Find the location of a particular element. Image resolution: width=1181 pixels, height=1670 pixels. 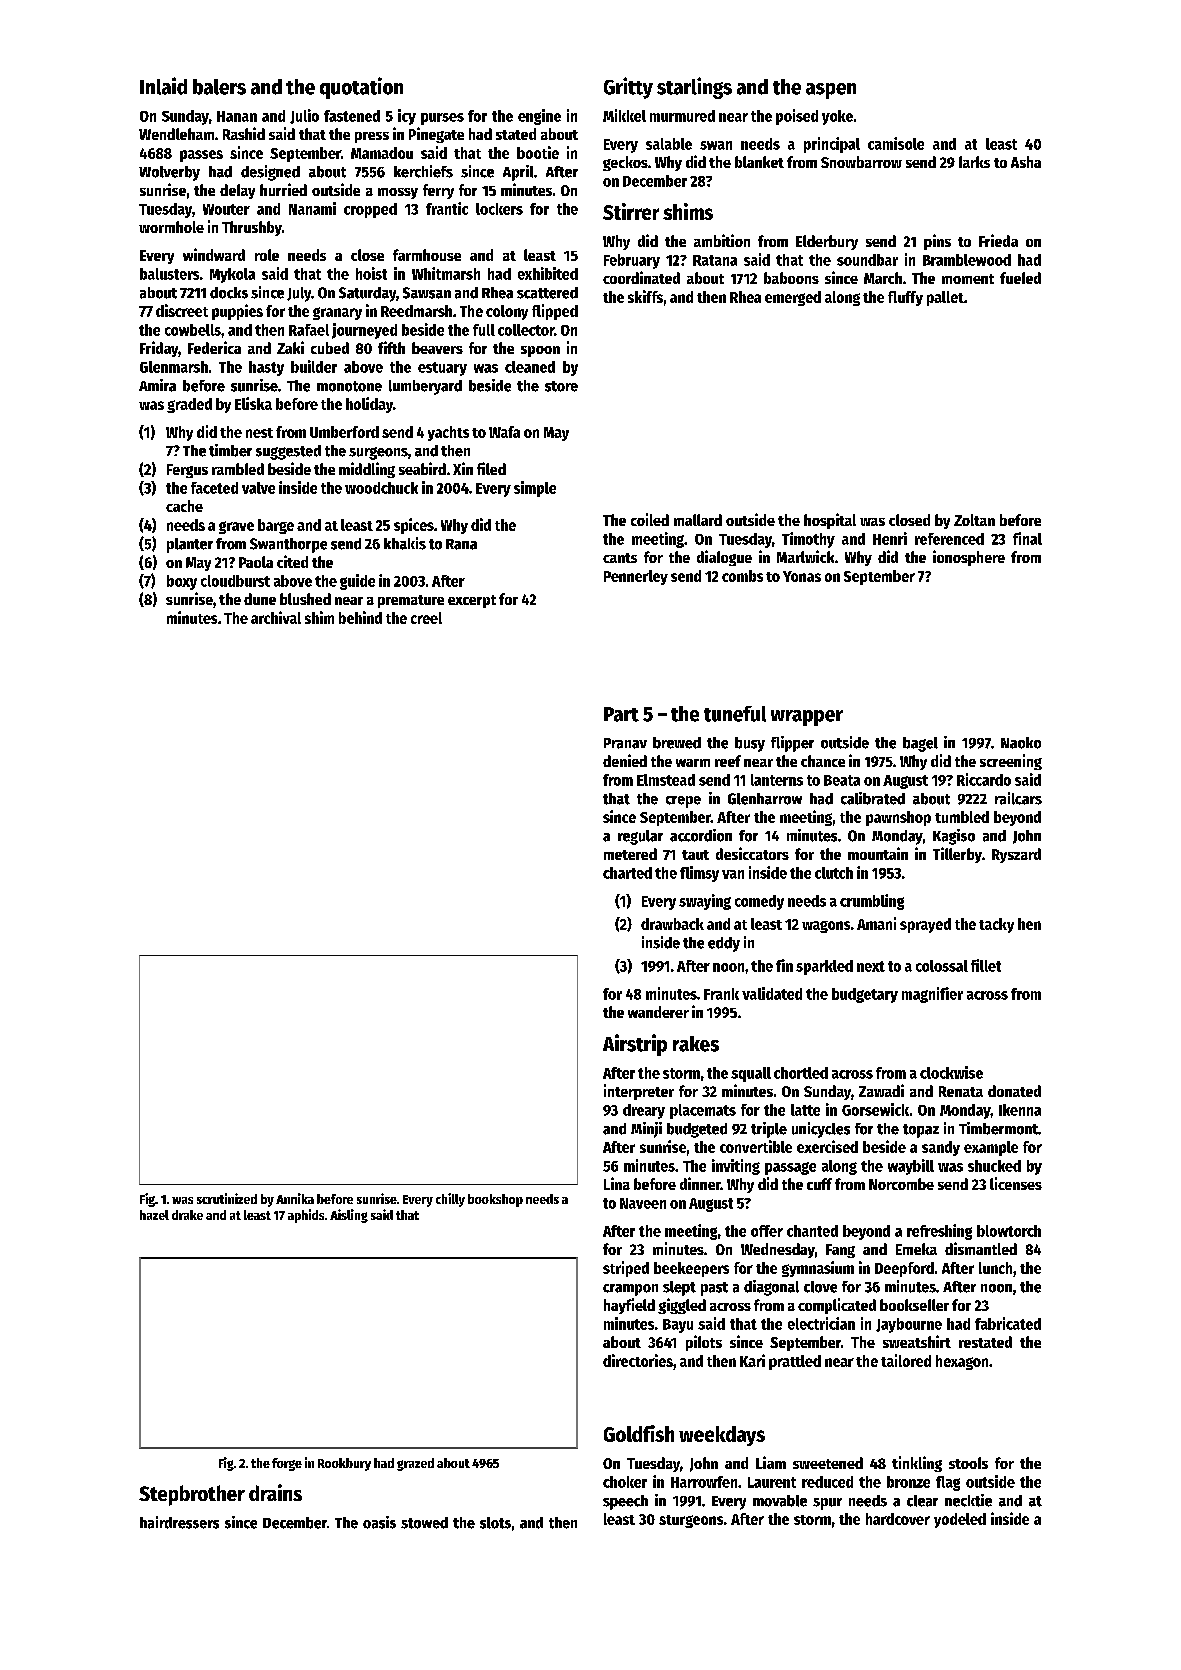

combs is located at coordinates (742, 576).
